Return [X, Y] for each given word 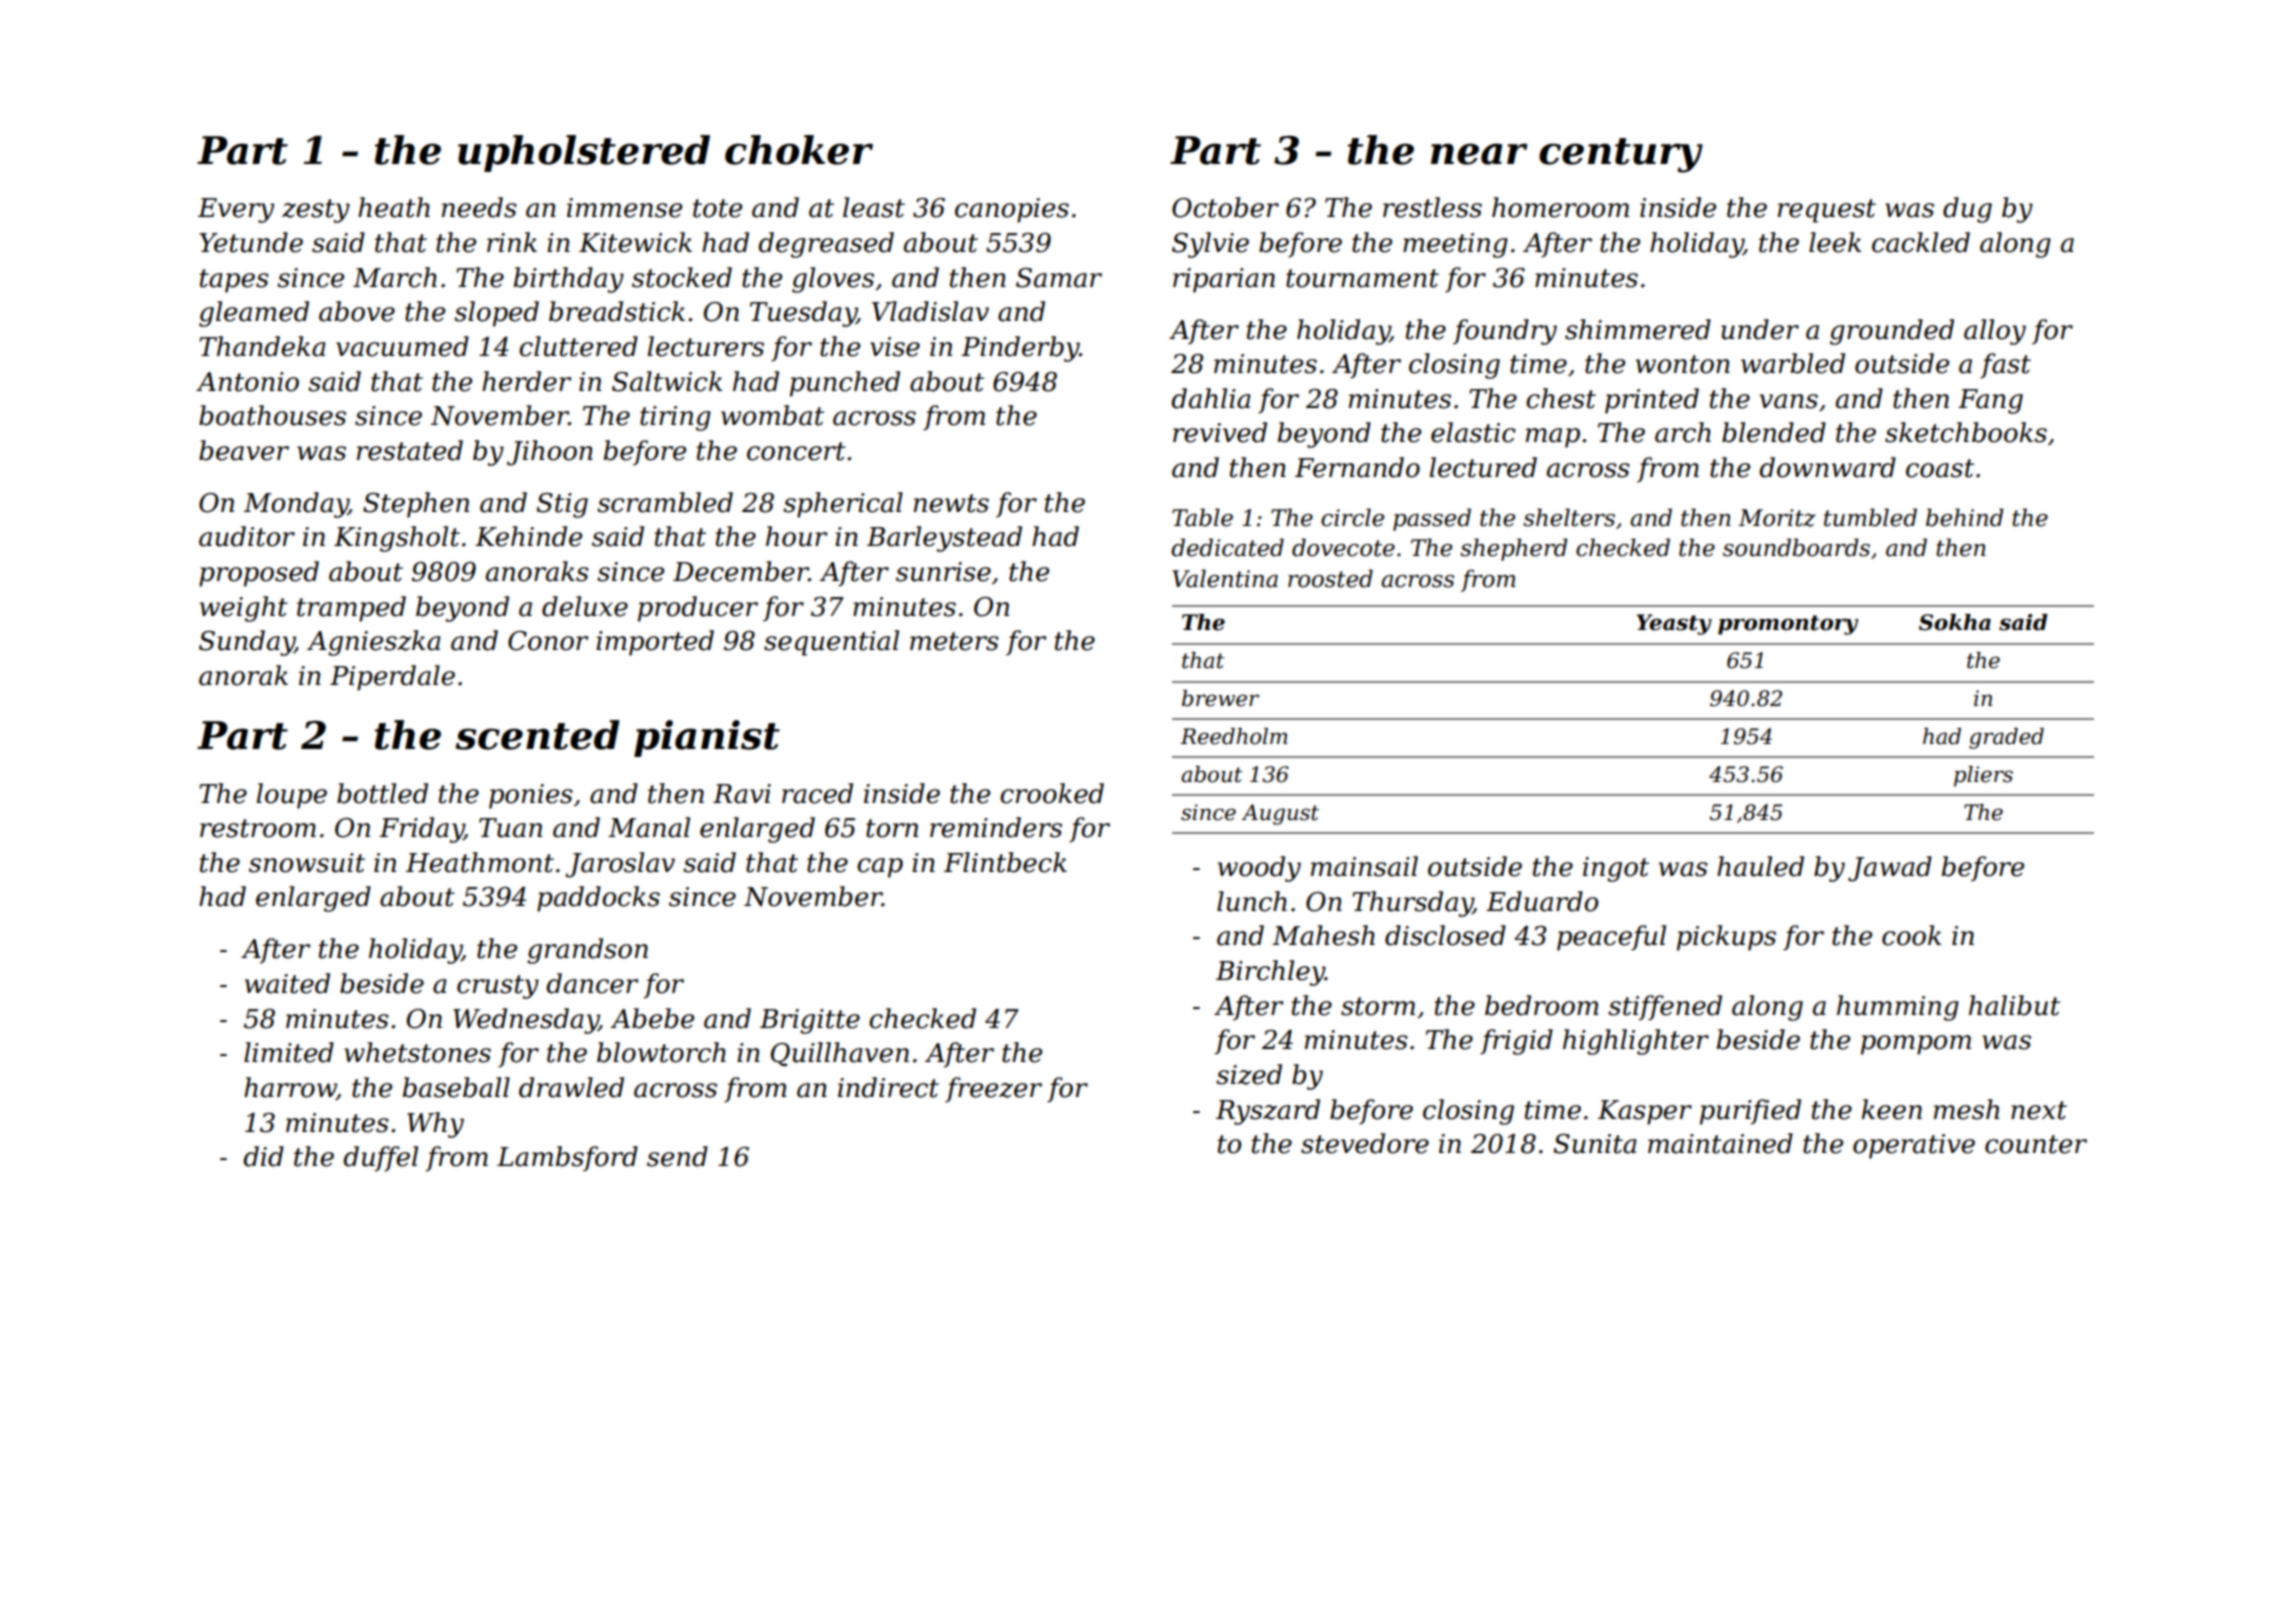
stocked [682, 277]
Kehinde [528, 536]
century [1621, 155]
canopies [1012, 210]
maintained [1720, 1143]
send [677, 1156]
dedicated [1227, 547]
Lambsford [567, 1159]
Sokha [1955, 622]
